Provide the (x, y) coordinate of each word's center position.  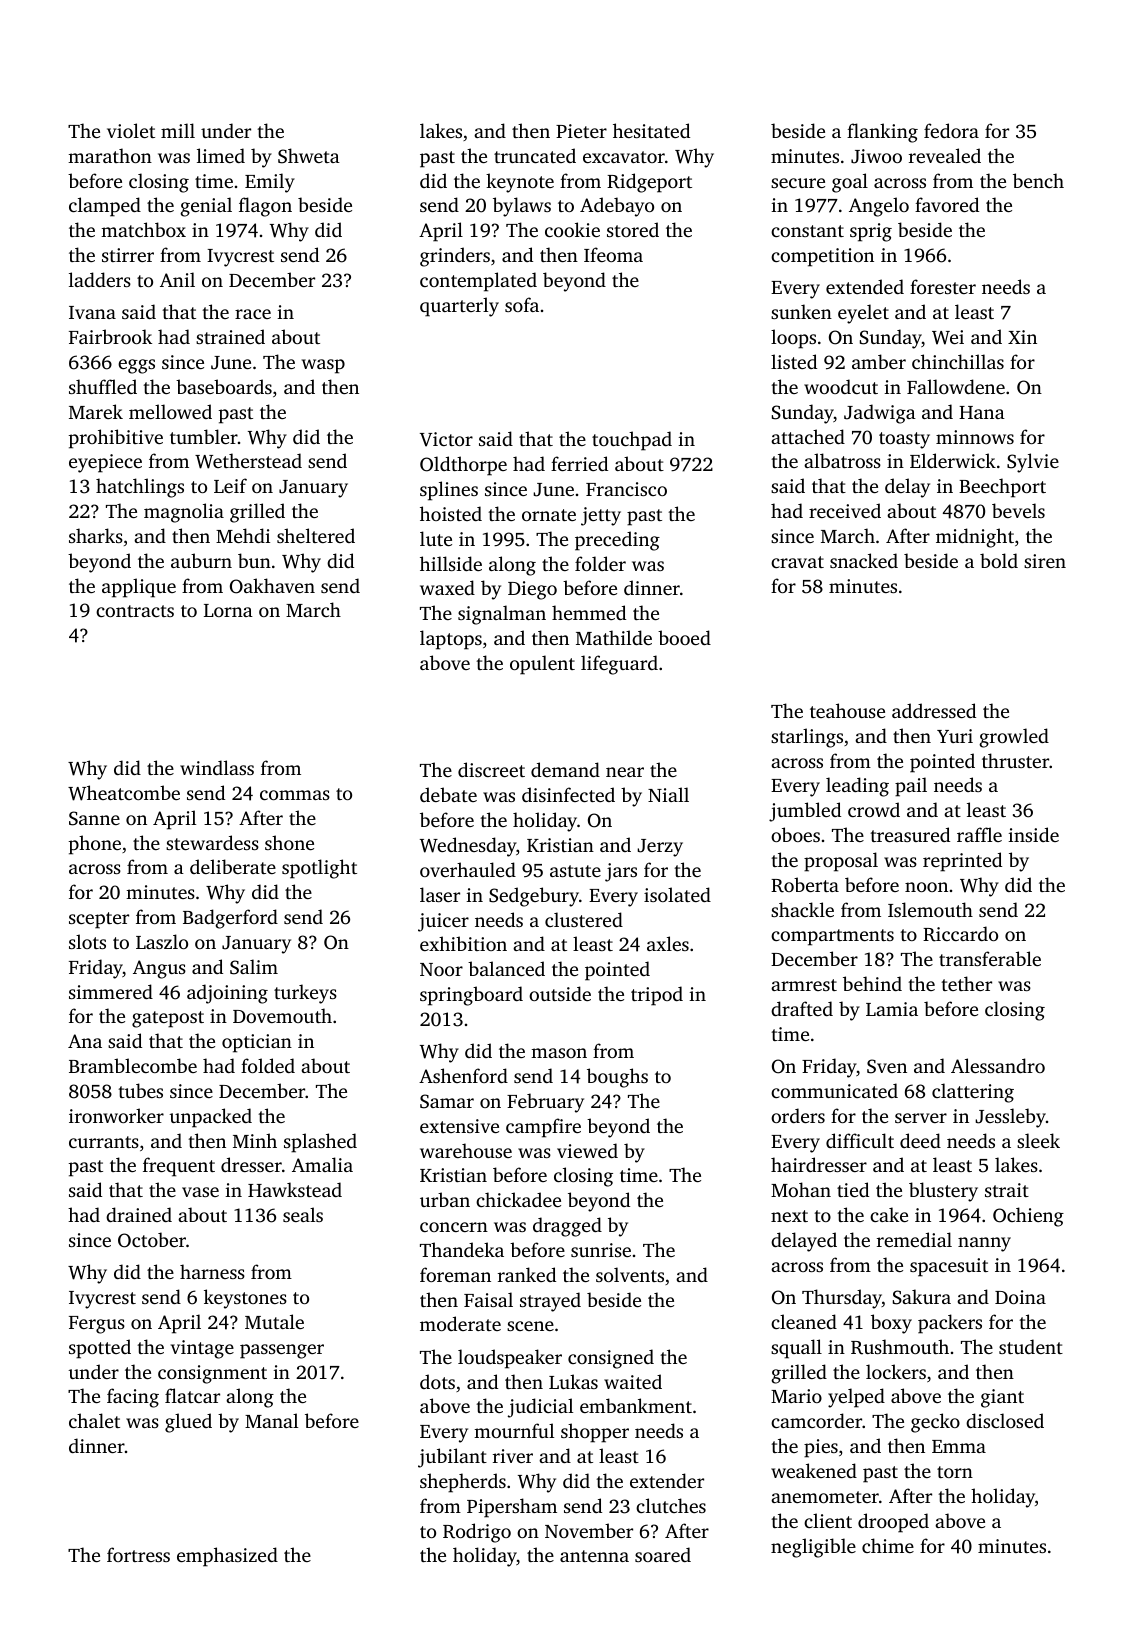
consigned (611, 1359)
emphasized (227, 1557)
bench (1038, 180)
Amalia (322, 1164)
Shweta (309, 156)
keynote (520, 183)
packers (950, 1324)
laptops (451, 640)
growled (1014, 738)
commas (295, 795)
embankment (636, 1405)
